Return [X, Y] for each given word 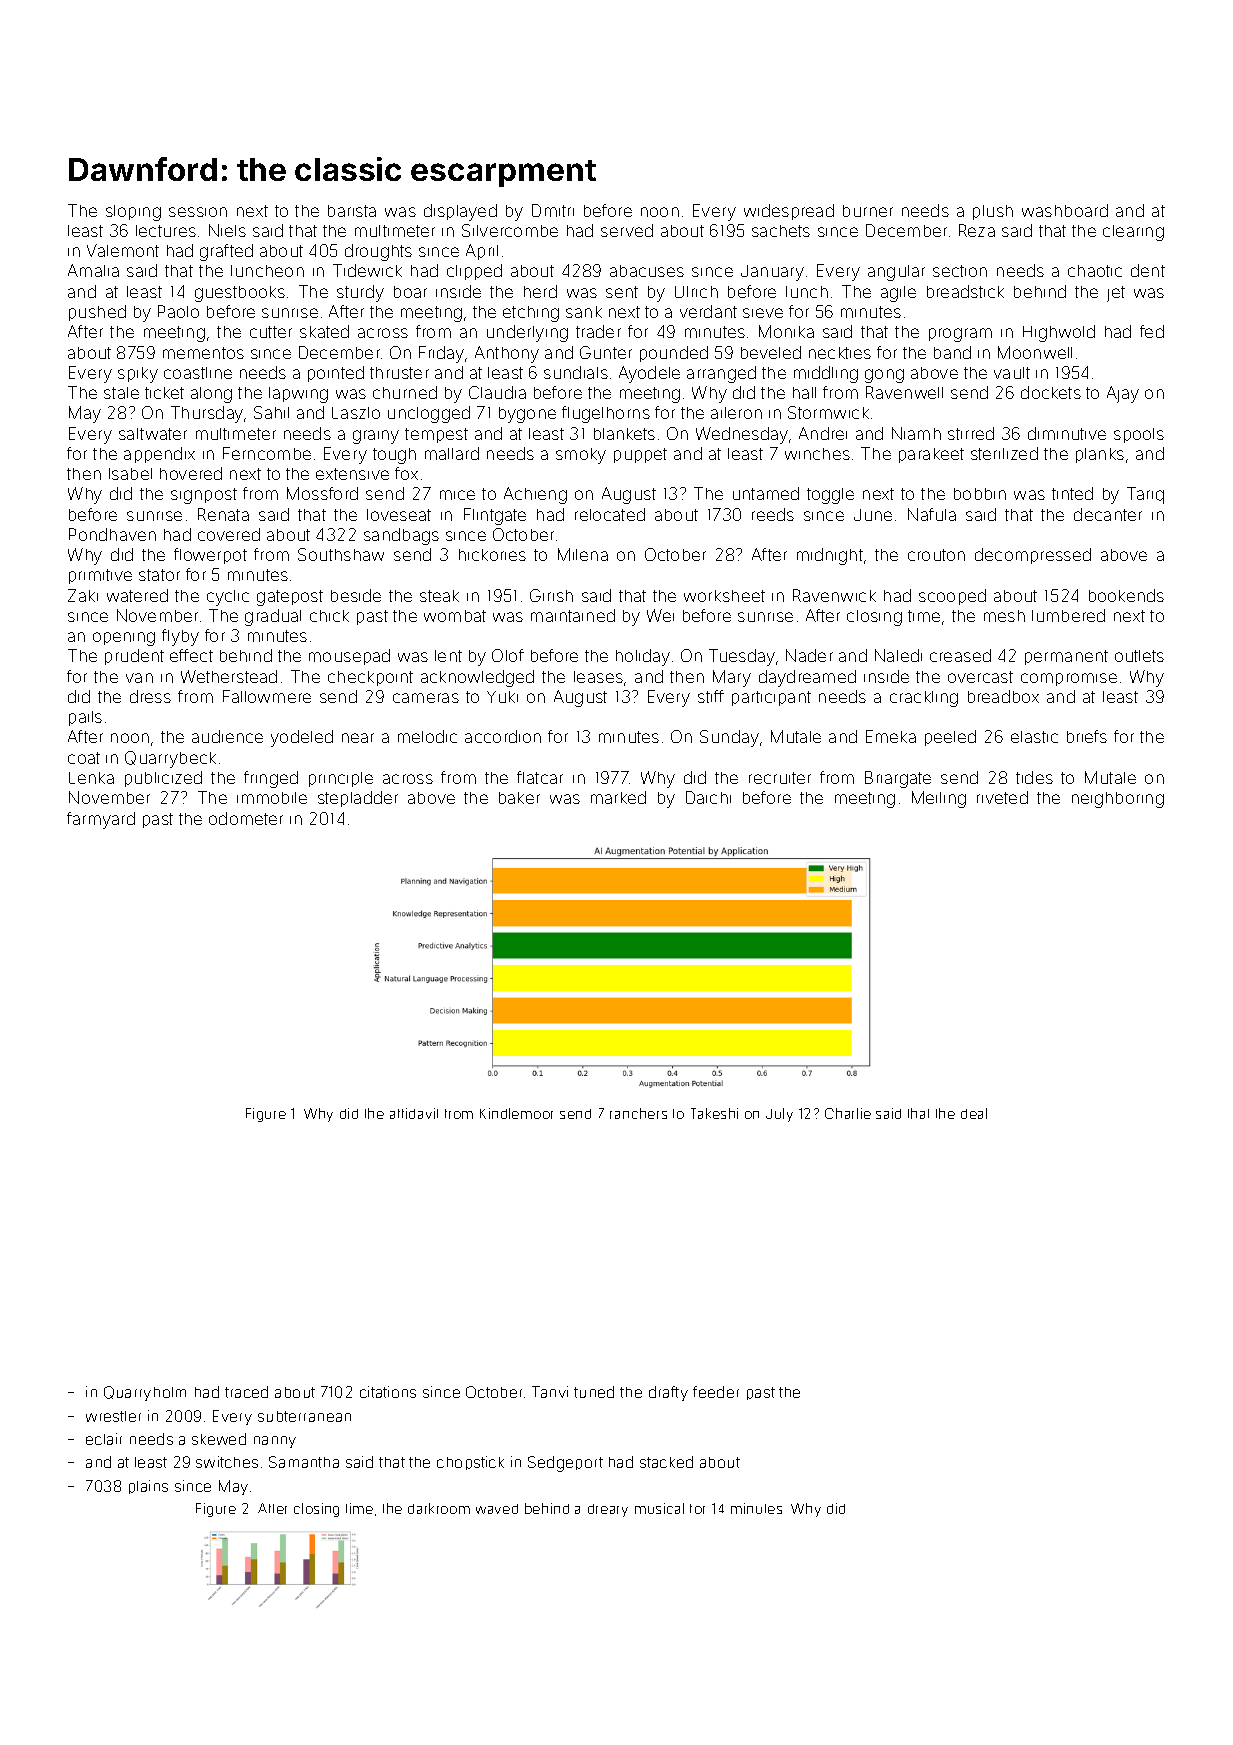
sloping [133, 213]
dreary [608, 1510]
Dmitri [553, 210]
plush [993, 212]
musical [659, 1508]
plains [148, 1487]
